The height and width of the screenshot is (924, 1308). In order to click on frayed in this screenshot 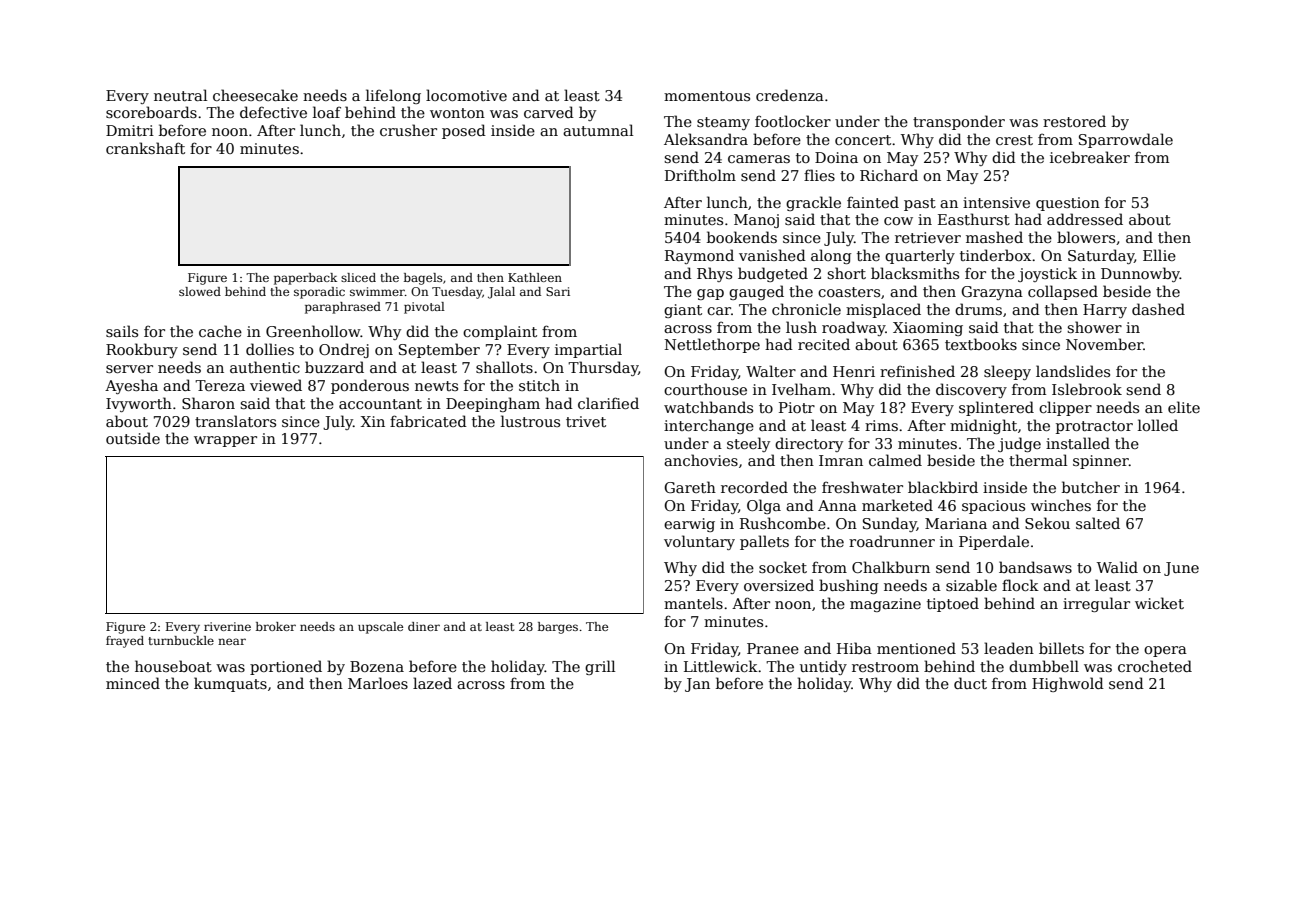, I will do `click(125, 642)`.
